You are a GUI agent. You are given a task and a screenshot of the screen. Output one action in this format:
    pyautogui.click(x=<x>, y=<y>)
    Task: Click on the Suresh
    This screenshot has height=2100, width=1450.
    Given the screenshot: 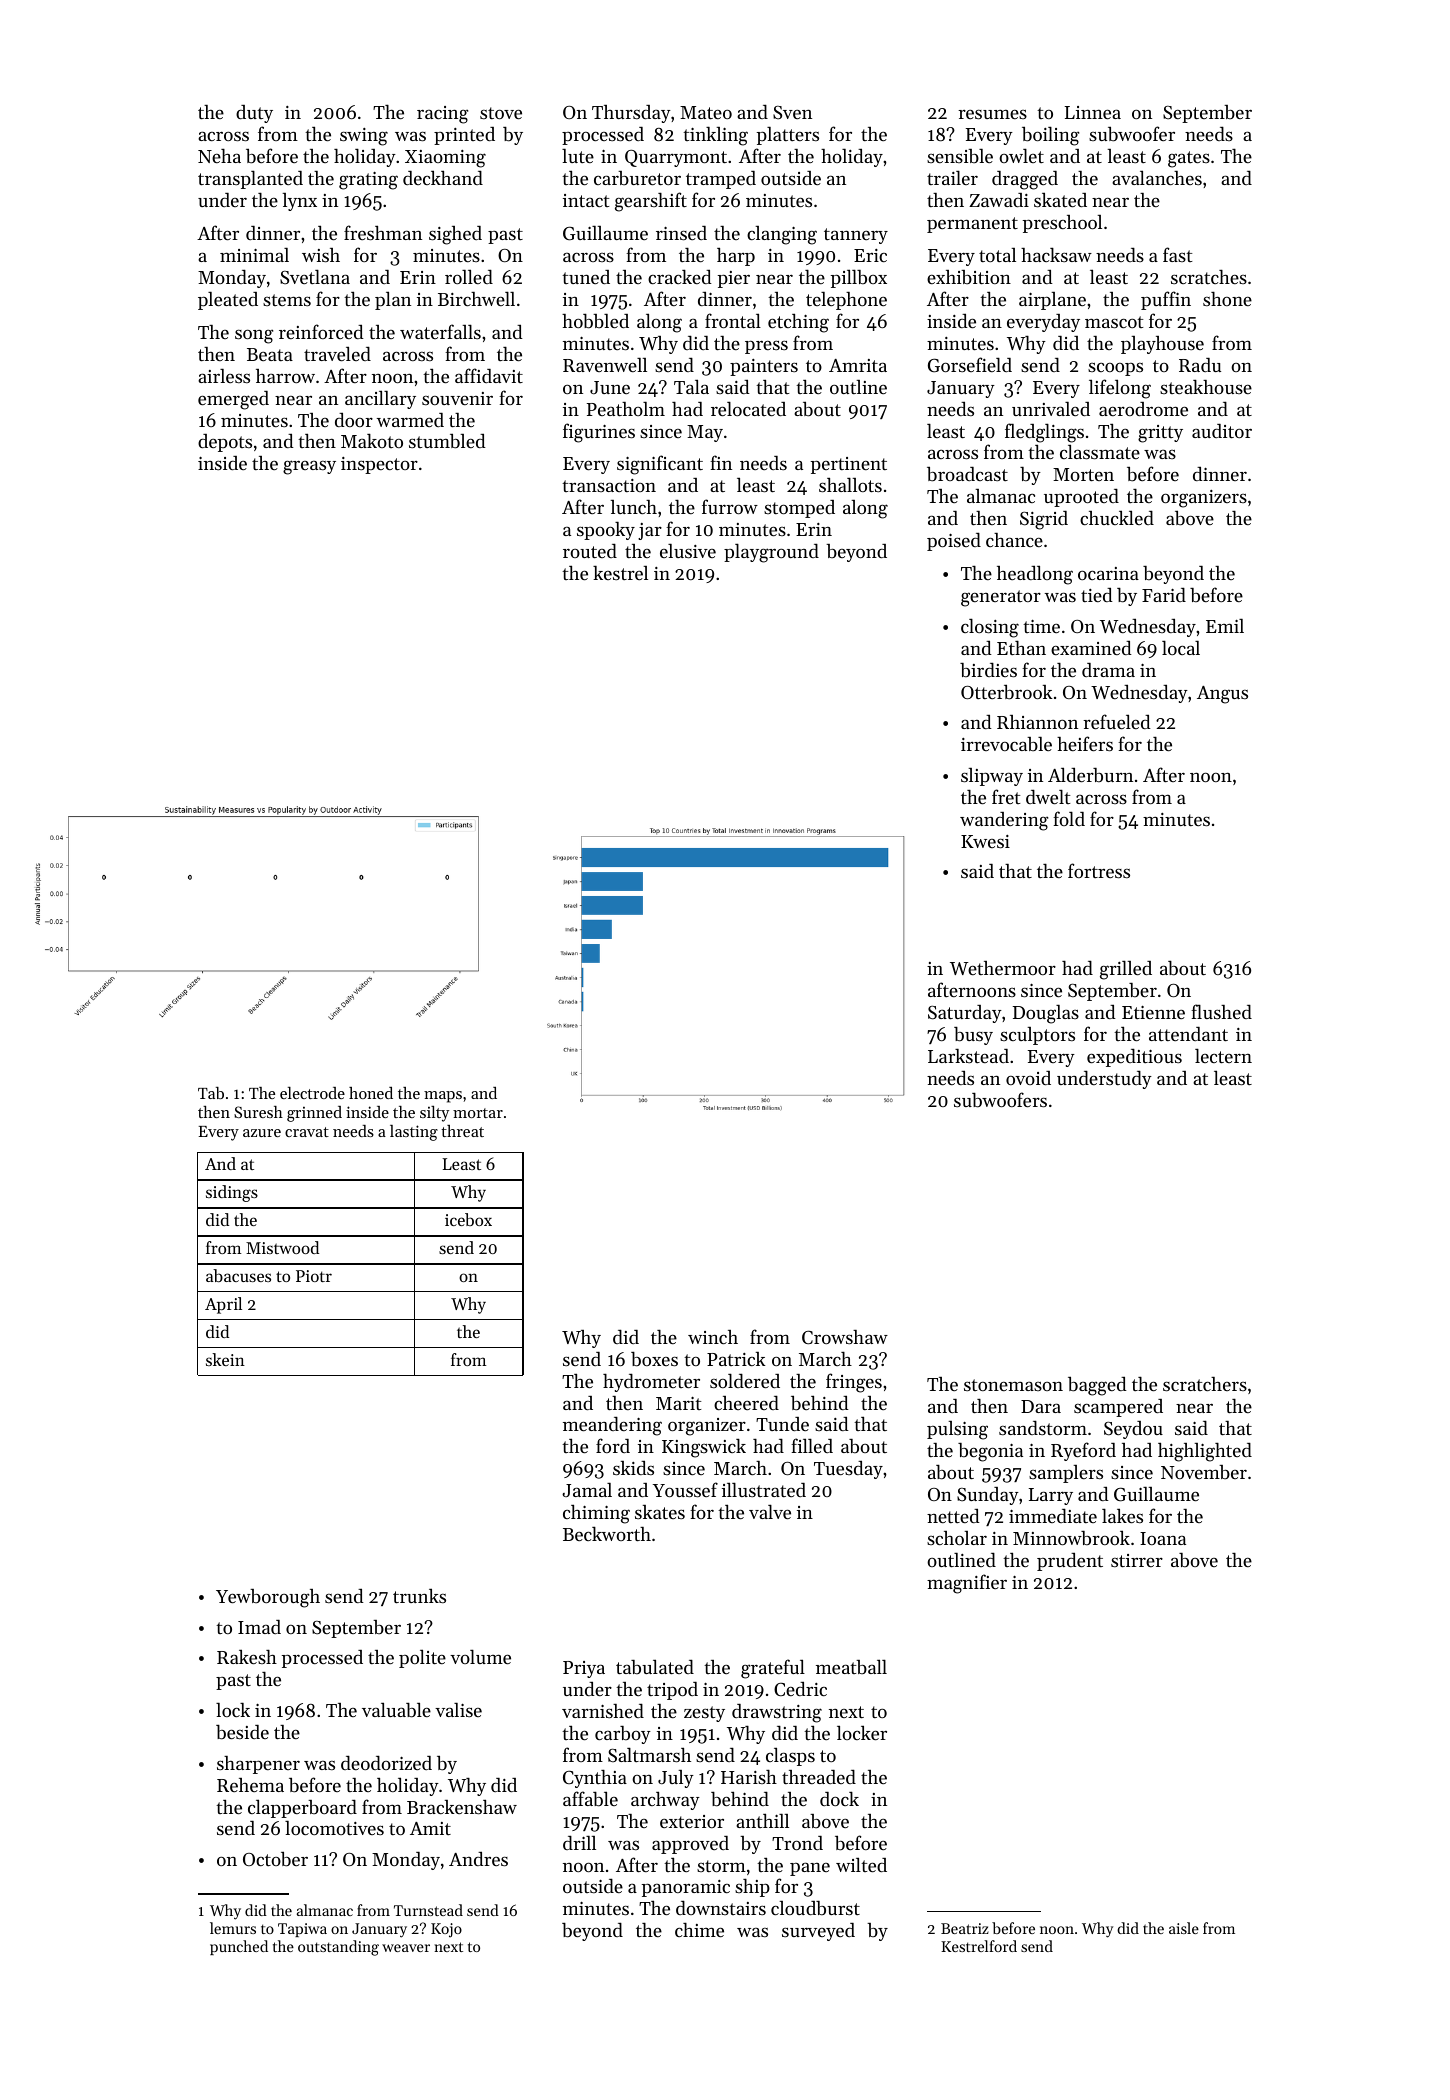 What is the action you would take?
    pyautogui.click(x=258, y=1112)
